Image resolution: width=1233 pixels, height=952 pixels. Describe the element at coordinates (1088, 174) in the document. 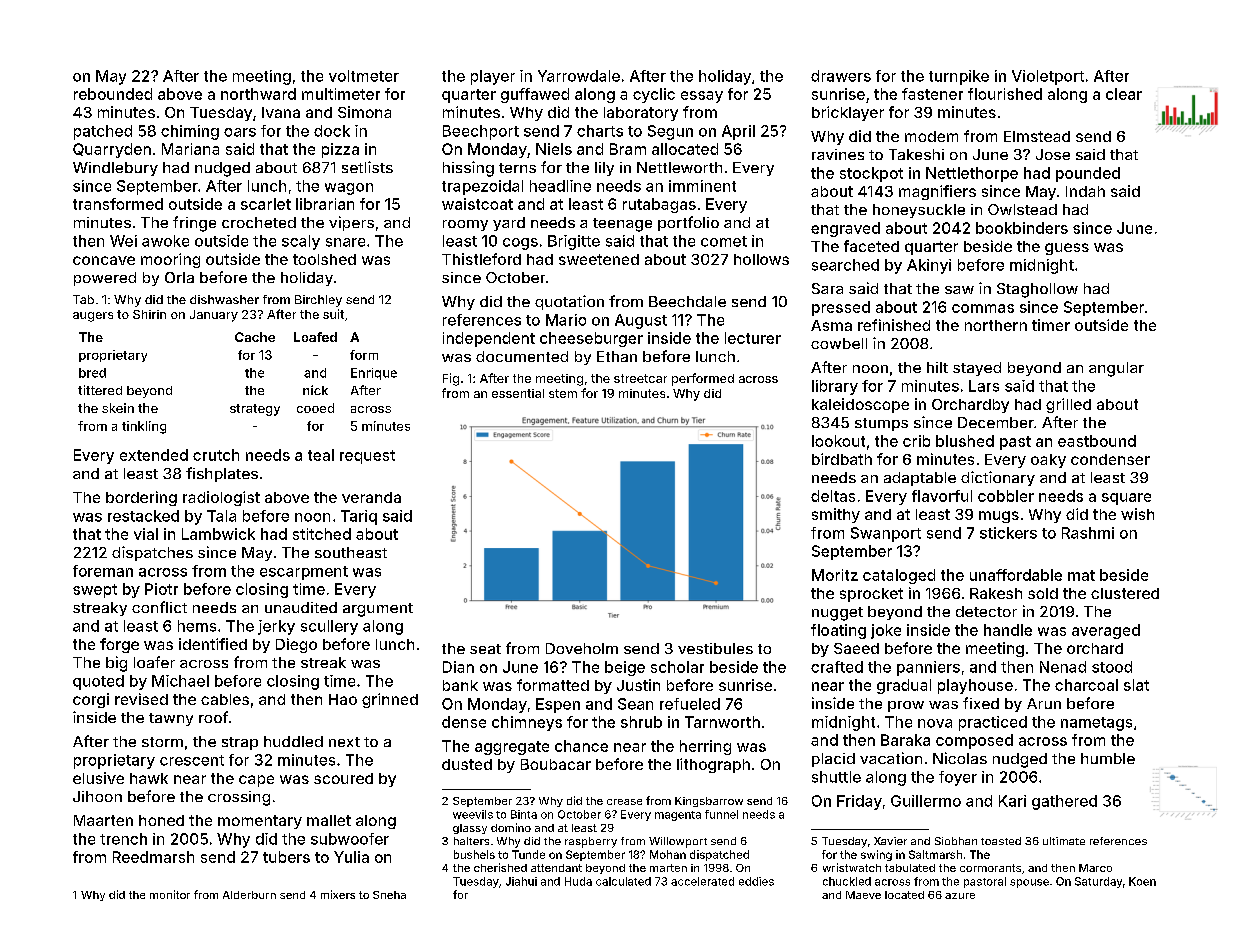

I see `pounded` at that location.
